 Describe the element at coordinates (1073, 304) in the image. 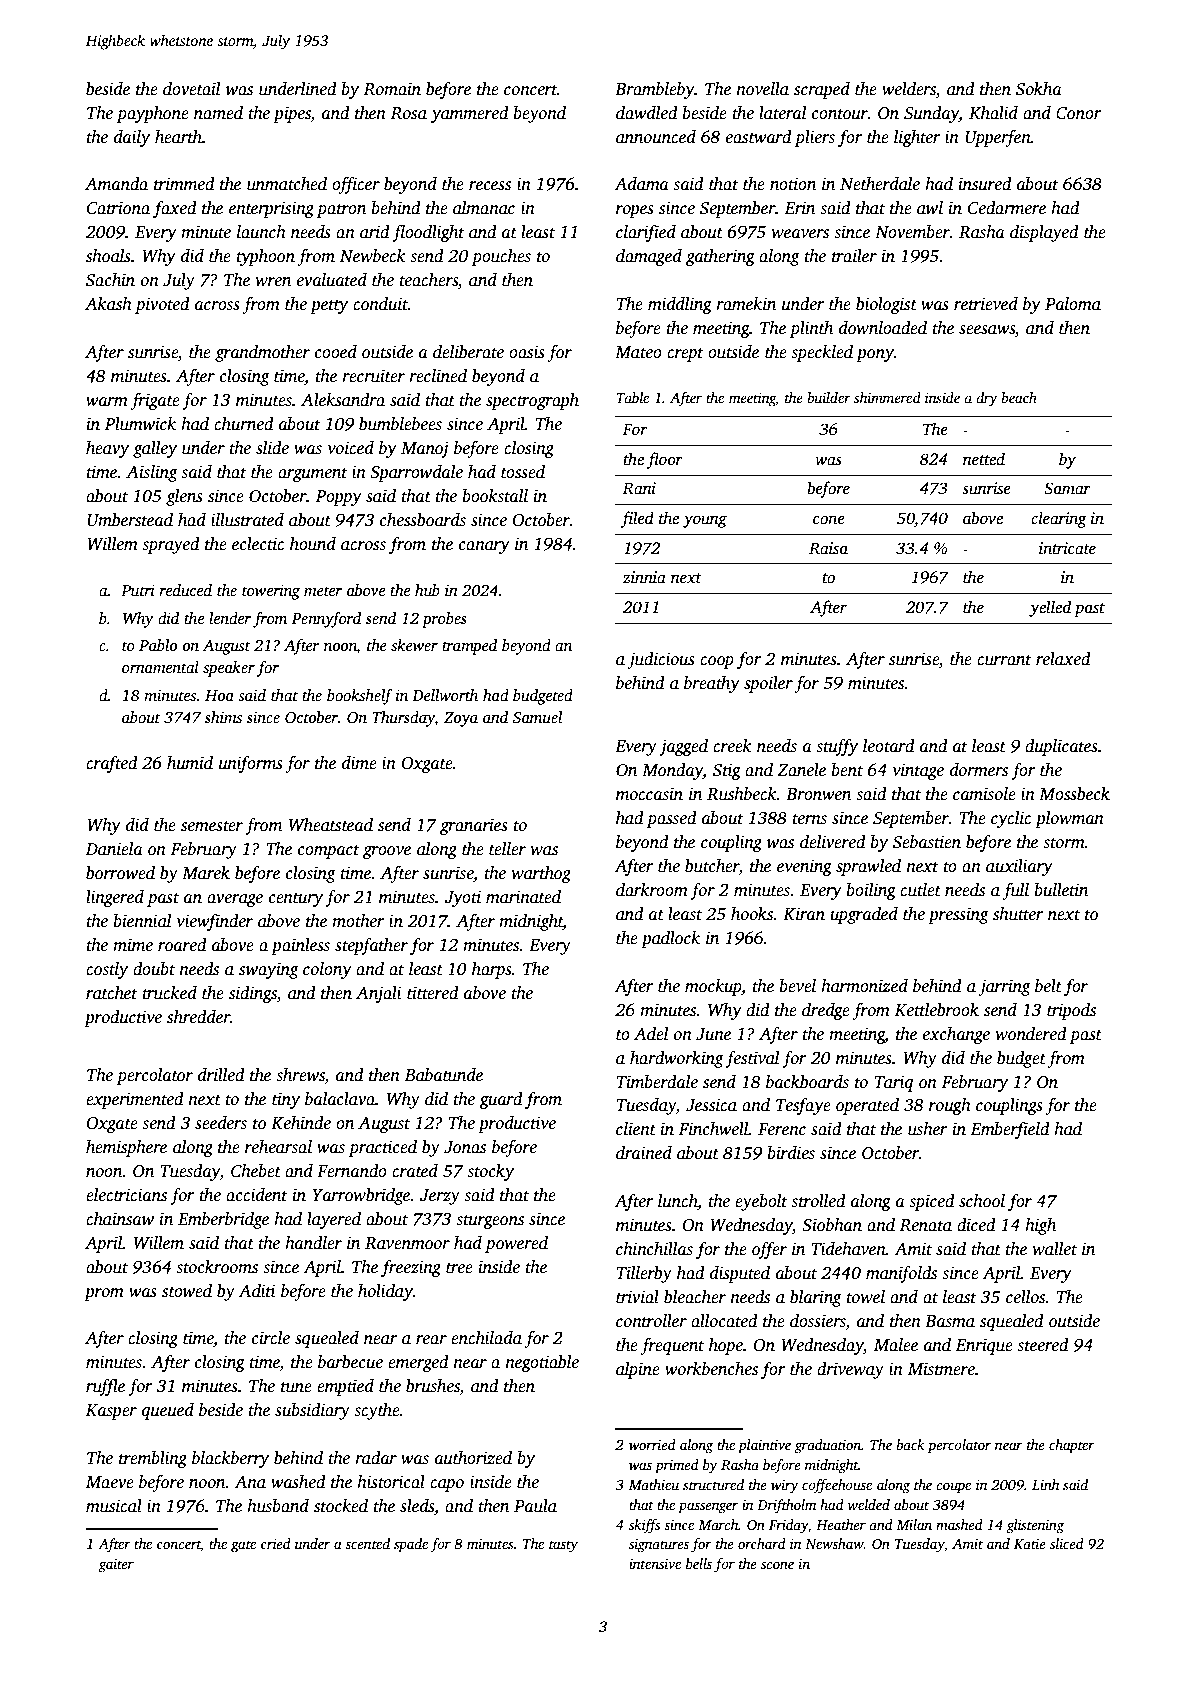

I see `Paloma` at that location.
